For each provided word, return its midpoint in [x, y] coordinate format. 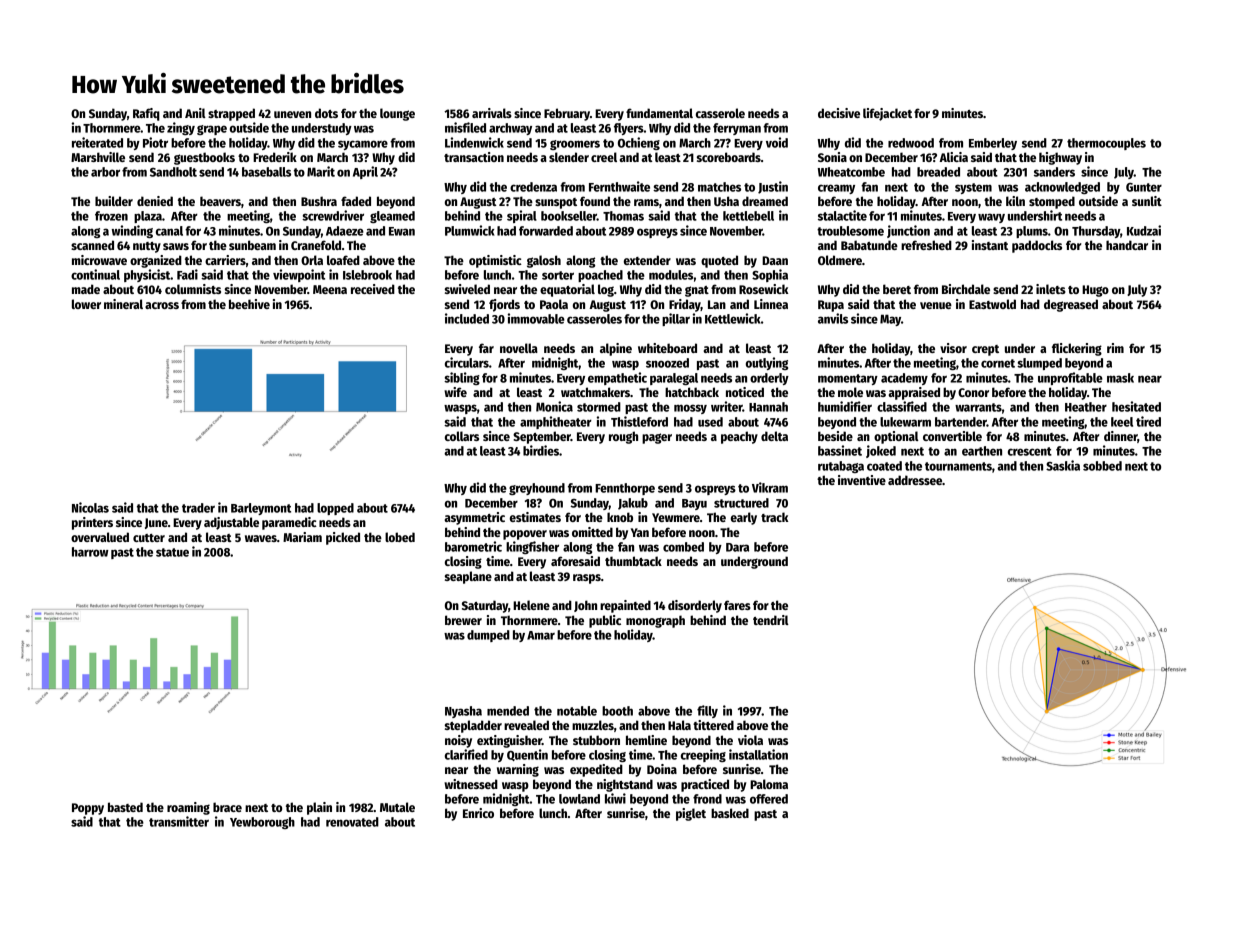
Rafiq [146, 114]
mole [850, 392]
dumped [488, 636]
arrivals [492, 113]
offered [769, 799]
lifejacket [887, 114]
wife [455, 392]
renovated [352, 822]
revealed [526, 725]
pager [657, 438]
